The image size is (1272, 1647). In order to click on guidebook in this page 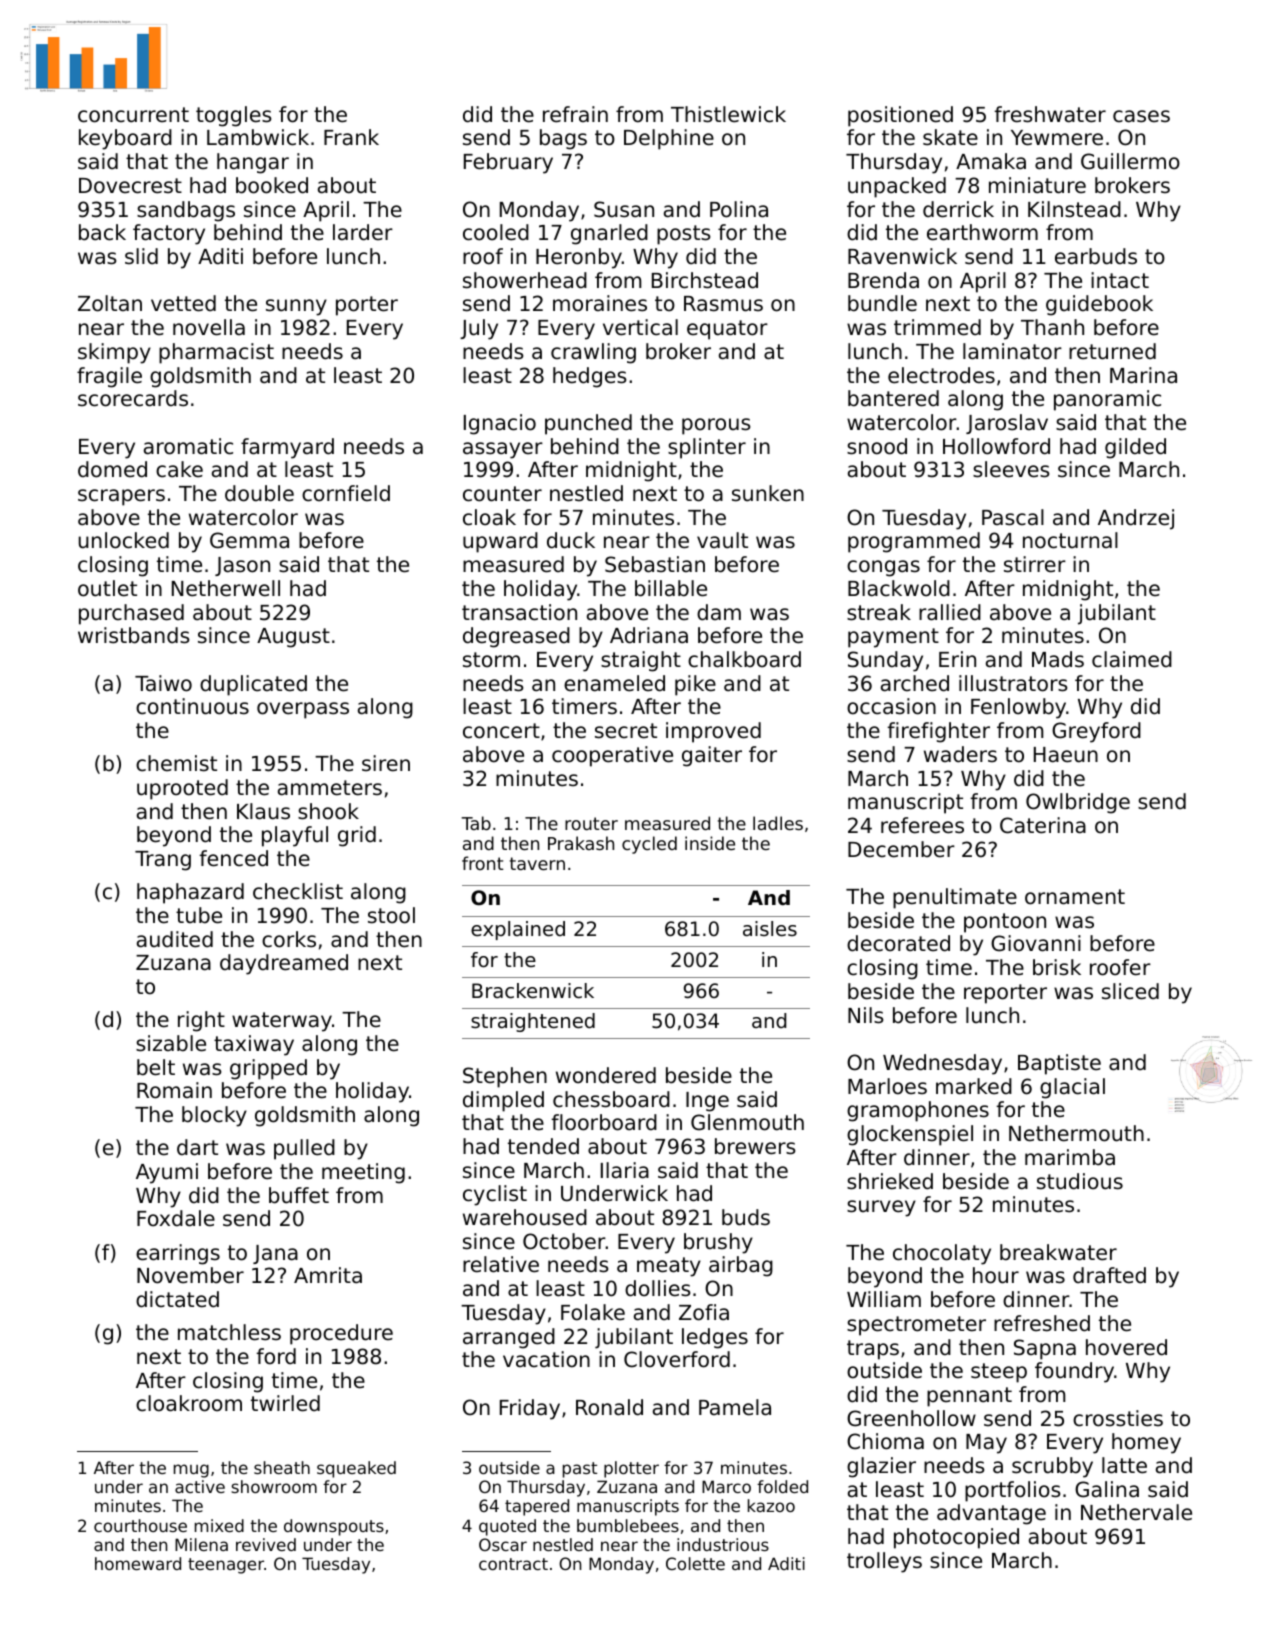, I will do `click(1099, 305)`.
